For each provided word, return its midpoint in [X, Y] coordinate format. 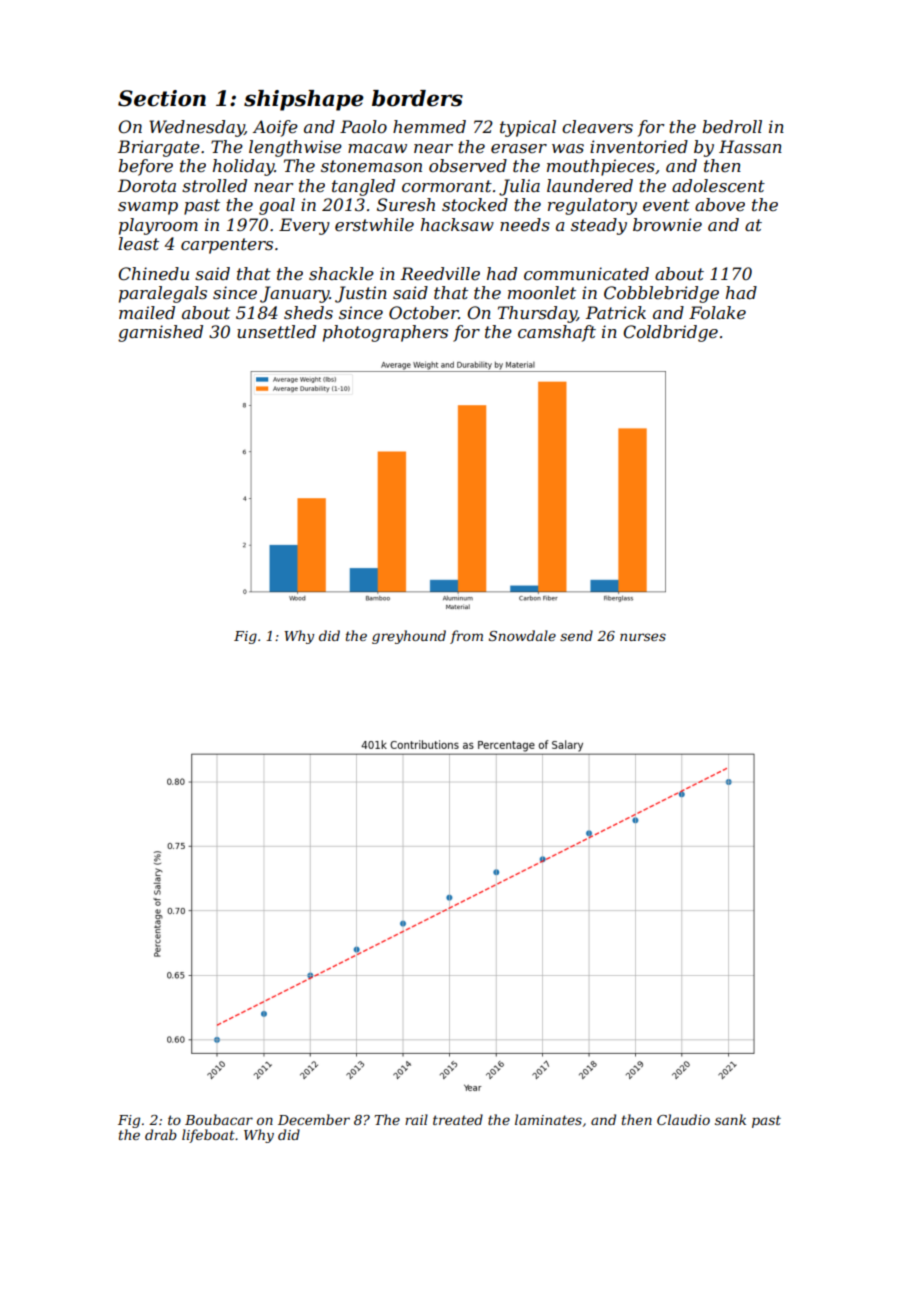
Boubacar [219, 1119]
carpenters [227, 246]
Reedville [440, 273]
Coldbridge [670, 333]
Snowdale [522, 635]
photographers [385, 333]
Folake [717, 312]
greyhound [409, 637]
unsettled [276, 331]
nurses [643, 637]
